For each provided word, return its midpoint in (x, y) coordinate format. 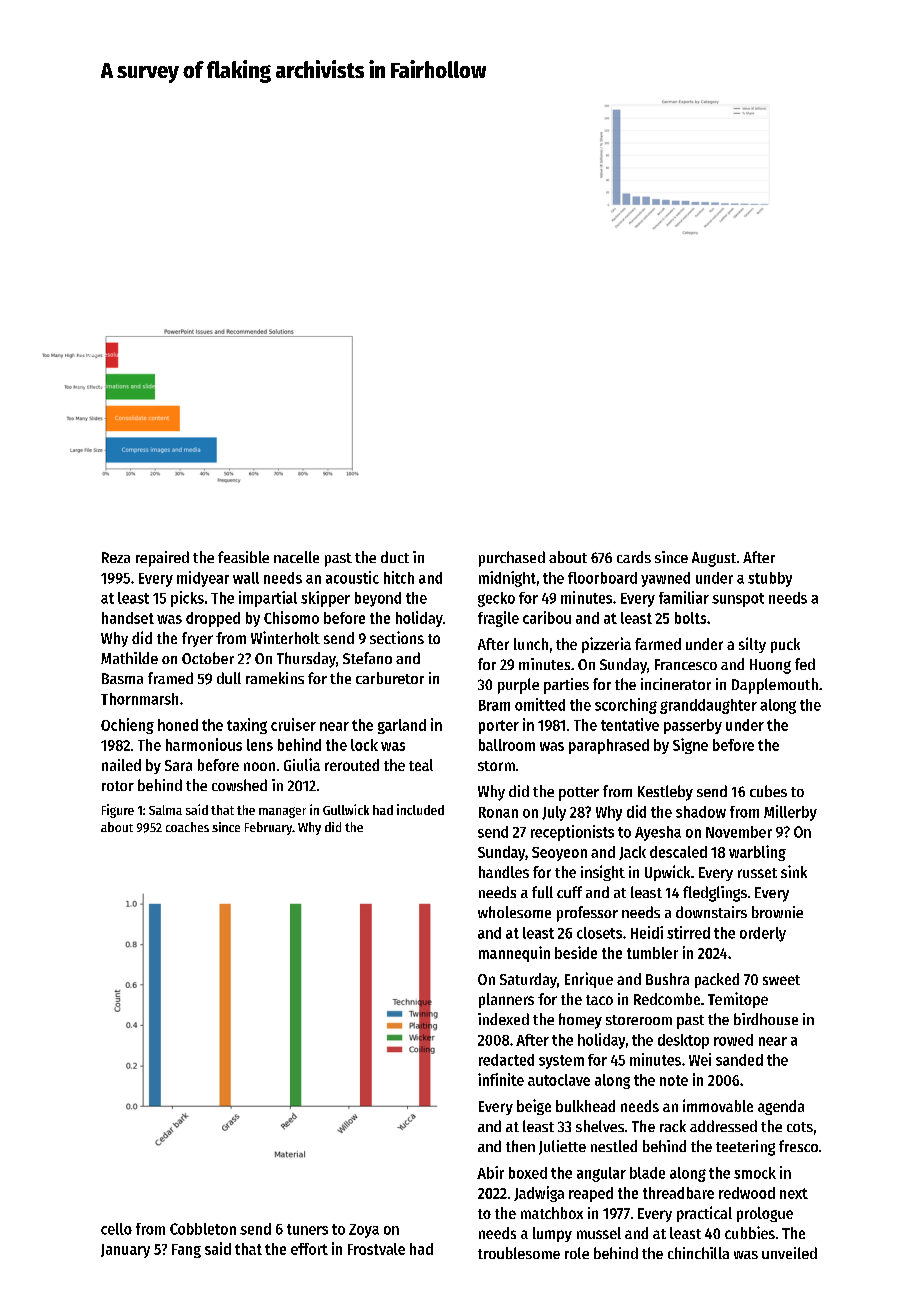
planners (506, 1000)
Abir (490, 1172)
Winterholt (285, 637)
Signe (690, 746)
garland (402, 726)
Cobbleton (203, 1229)
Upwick (667, 873)
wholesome (514, 912)
